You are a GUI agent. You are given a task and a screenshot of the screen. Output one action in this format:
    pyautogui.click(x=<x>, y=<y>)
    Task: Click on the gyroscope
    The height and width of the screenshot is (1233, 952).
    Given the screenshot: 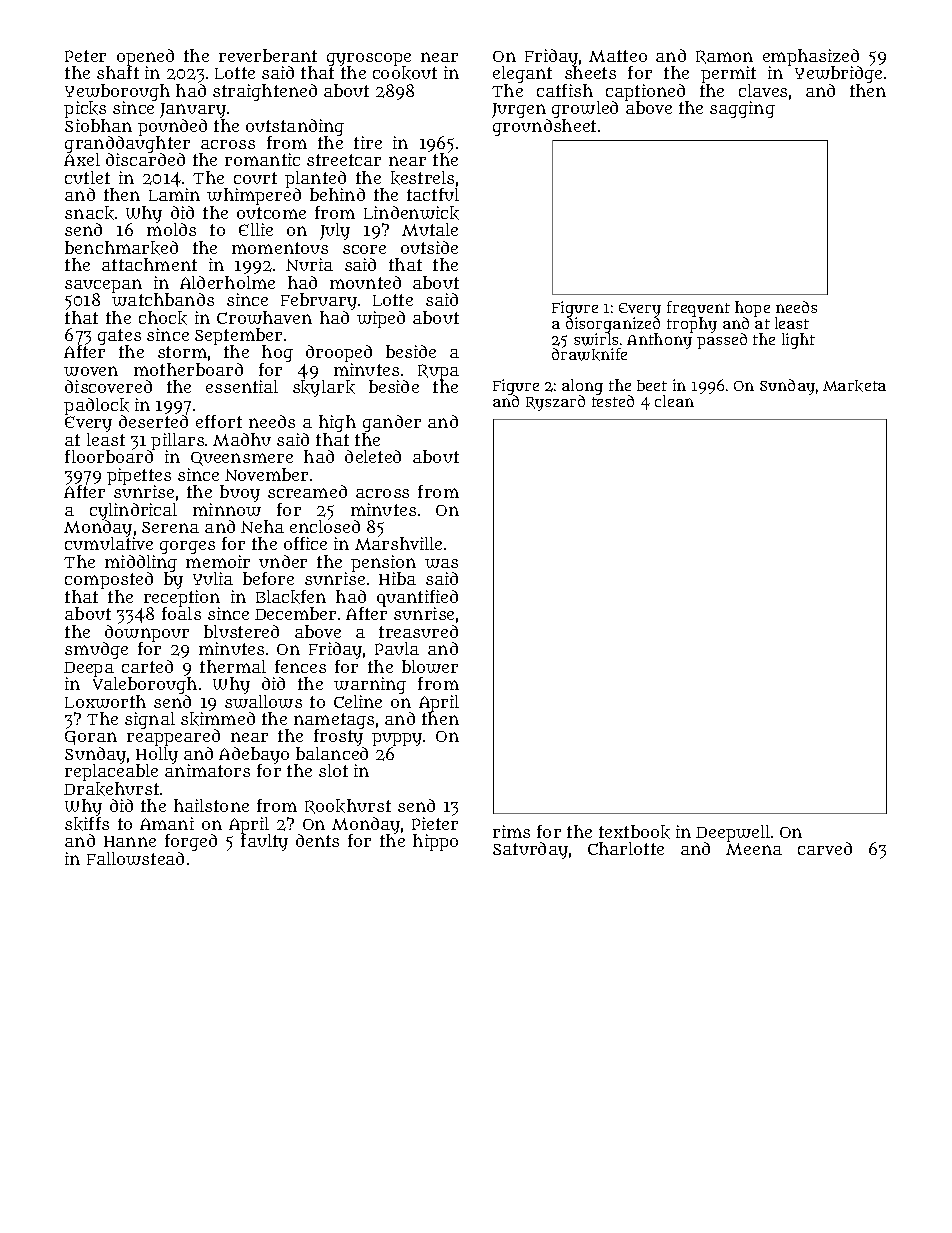 What is the action you would take?
    pyautogui.click(x=369, y=60)
